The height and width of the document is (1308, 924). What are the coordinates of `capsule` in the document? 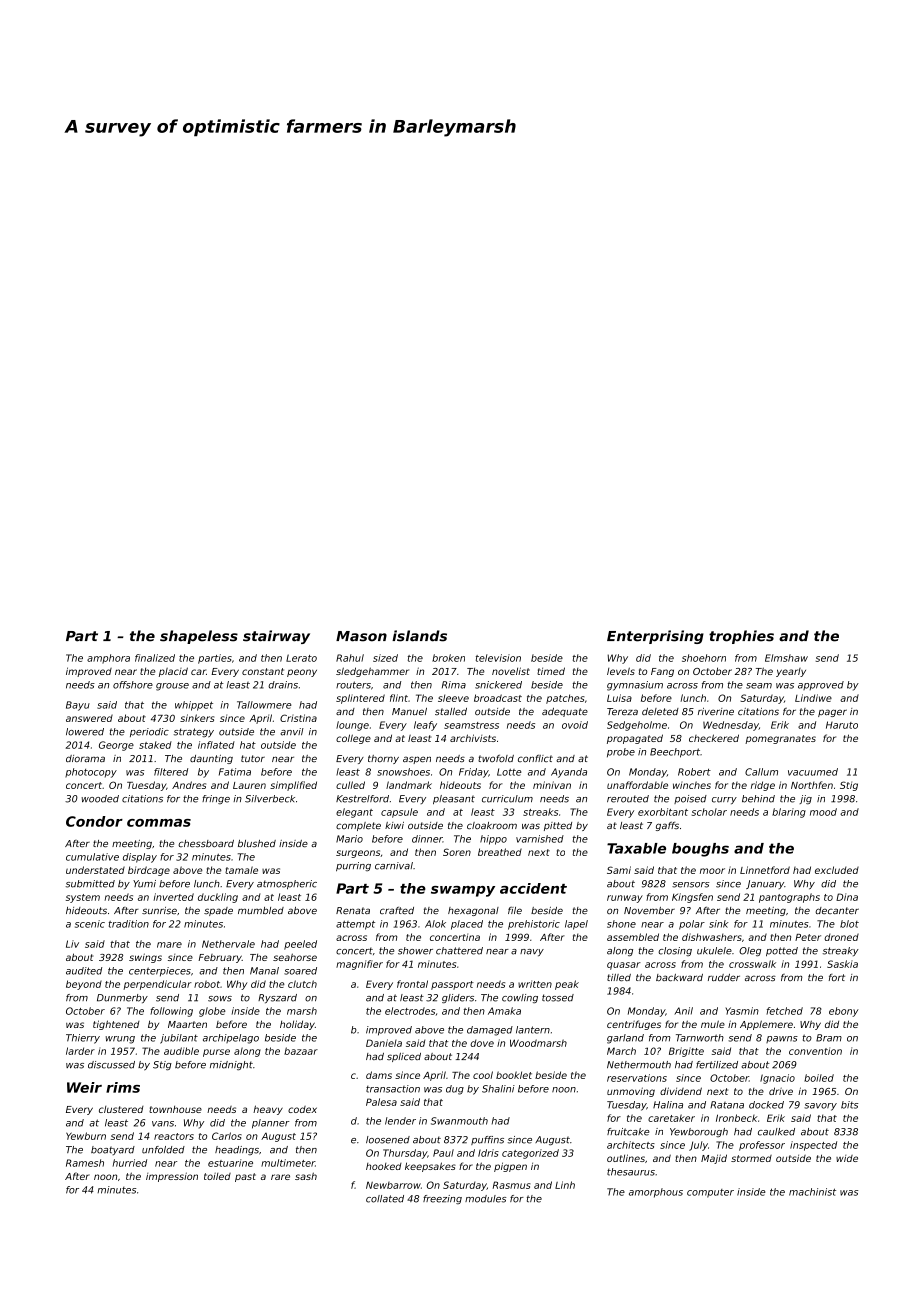 It's located at (399, 813).
